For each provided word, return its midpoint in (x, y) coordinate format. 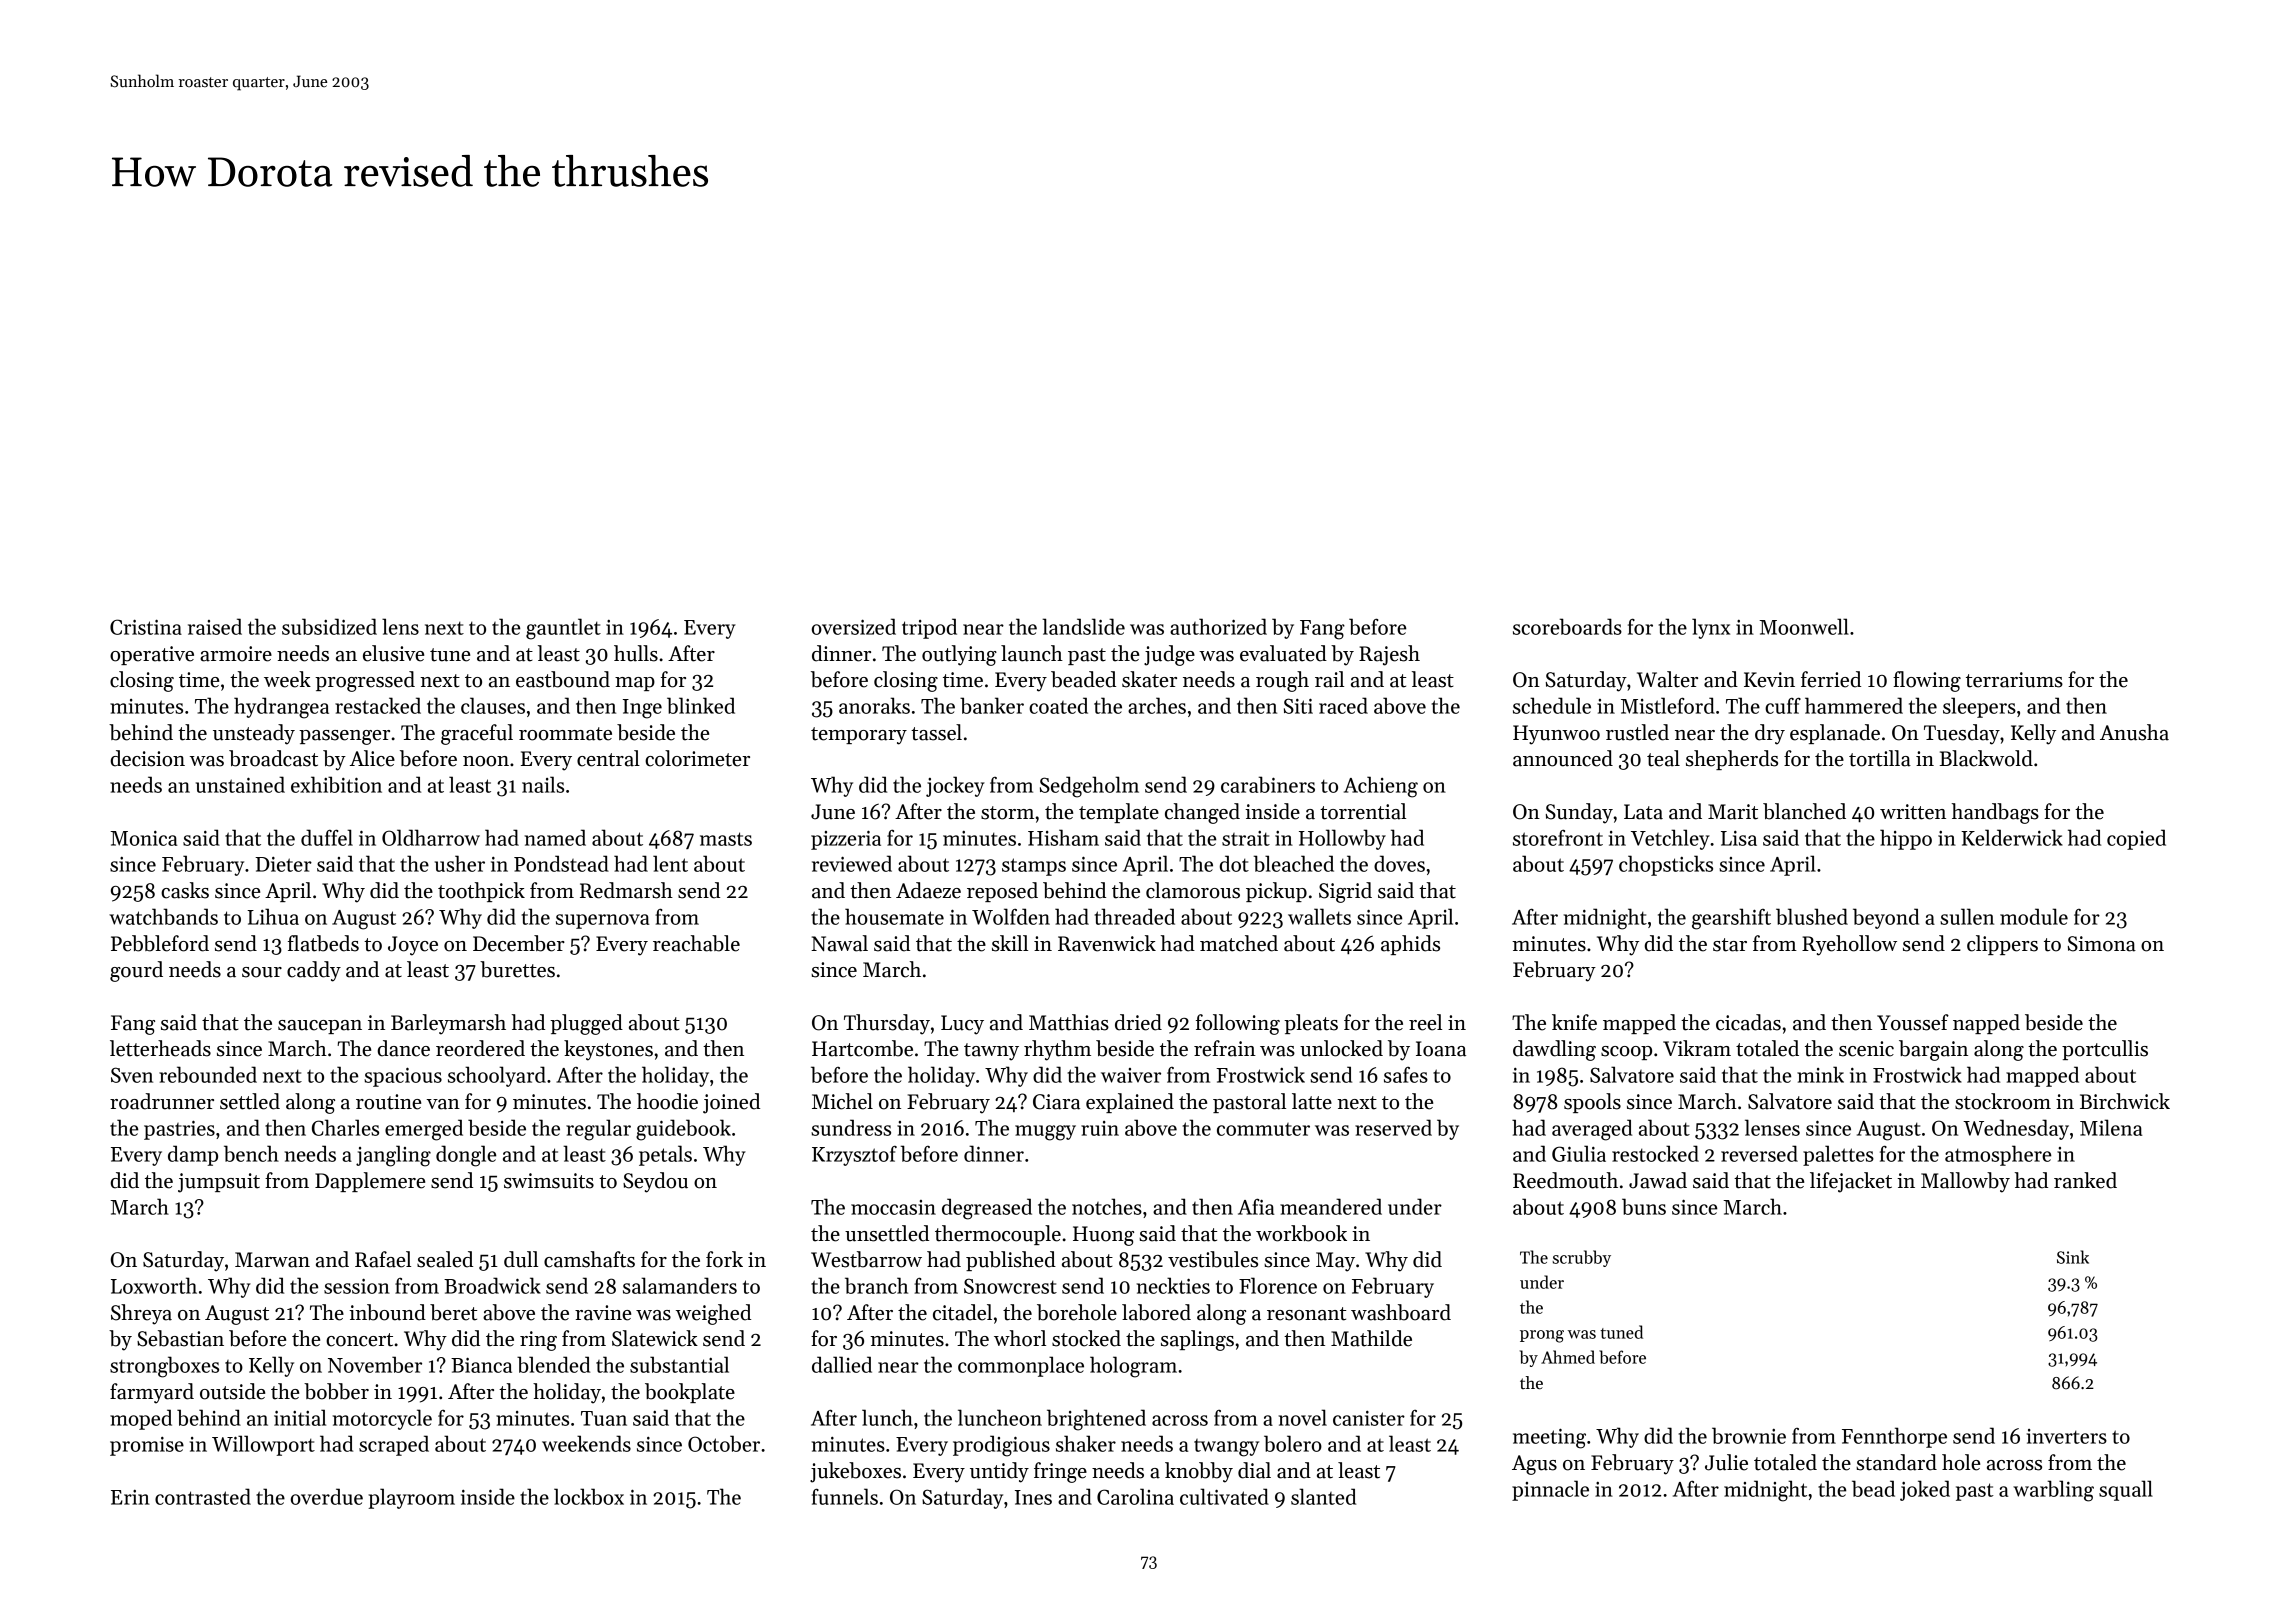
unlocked (1341, 1048)
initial (300, 1417)
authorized (1218, 626)
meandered (1331, 1206)
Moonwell (1804, 626)
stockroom (2003, 1101)
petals (665, 1155)
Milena (2111, 1127)
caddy (314, 971)
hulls (636, 653)
